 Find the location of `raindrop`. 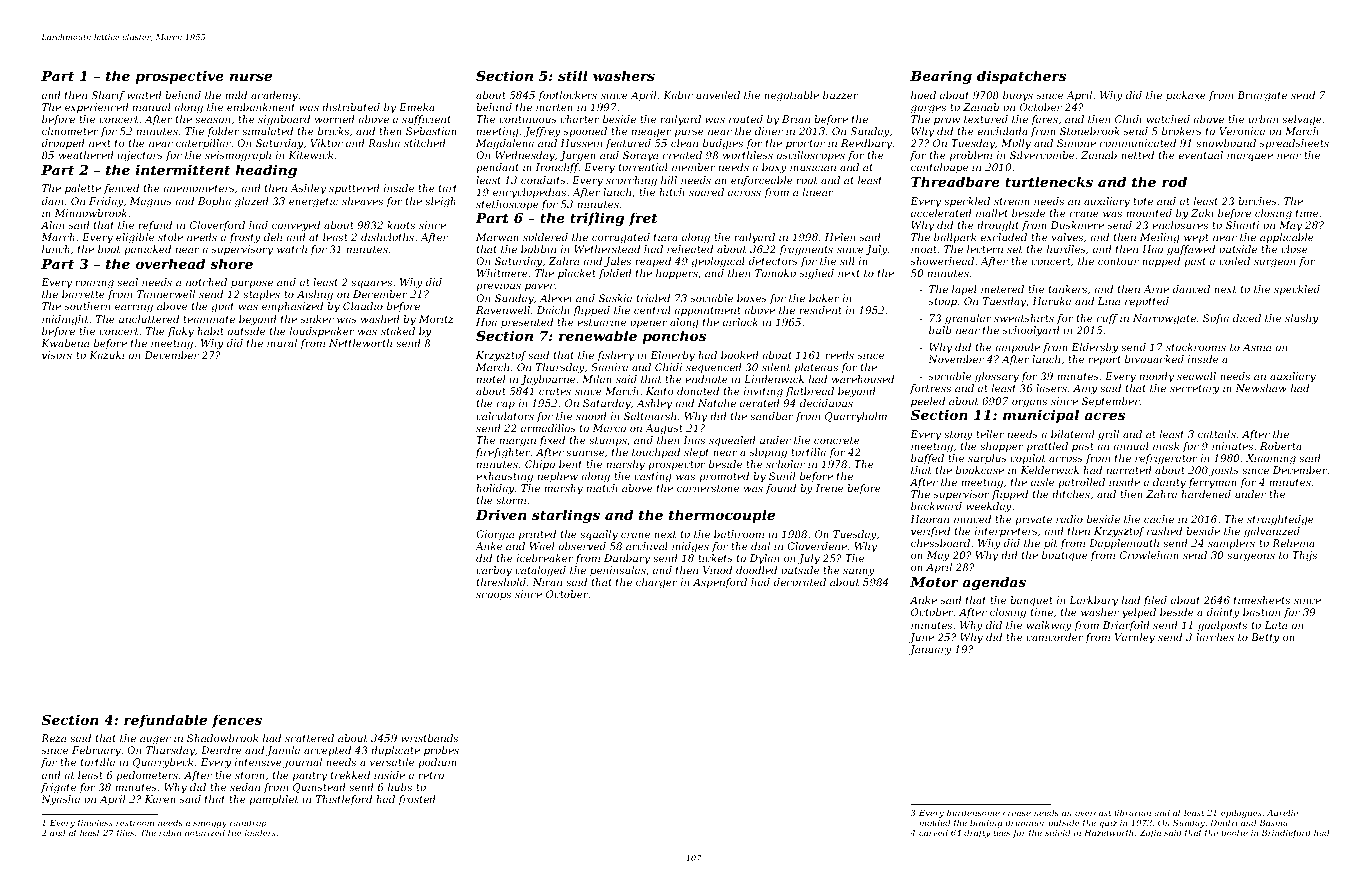

raindrop is located at coordinates (248, 823).
